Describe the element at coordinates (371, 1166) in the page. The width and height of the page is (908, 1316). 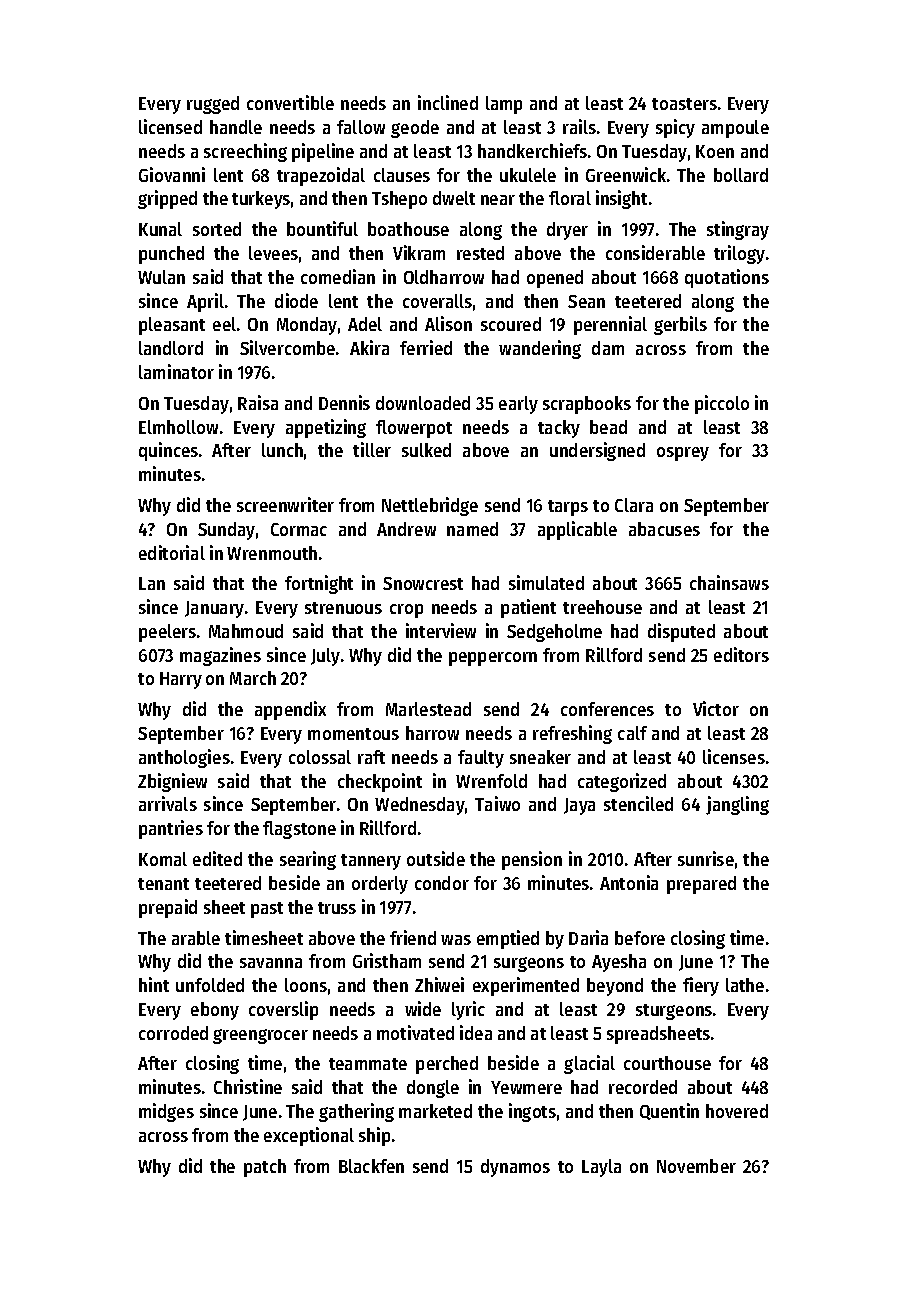
I see `Blackfen` at that location.
